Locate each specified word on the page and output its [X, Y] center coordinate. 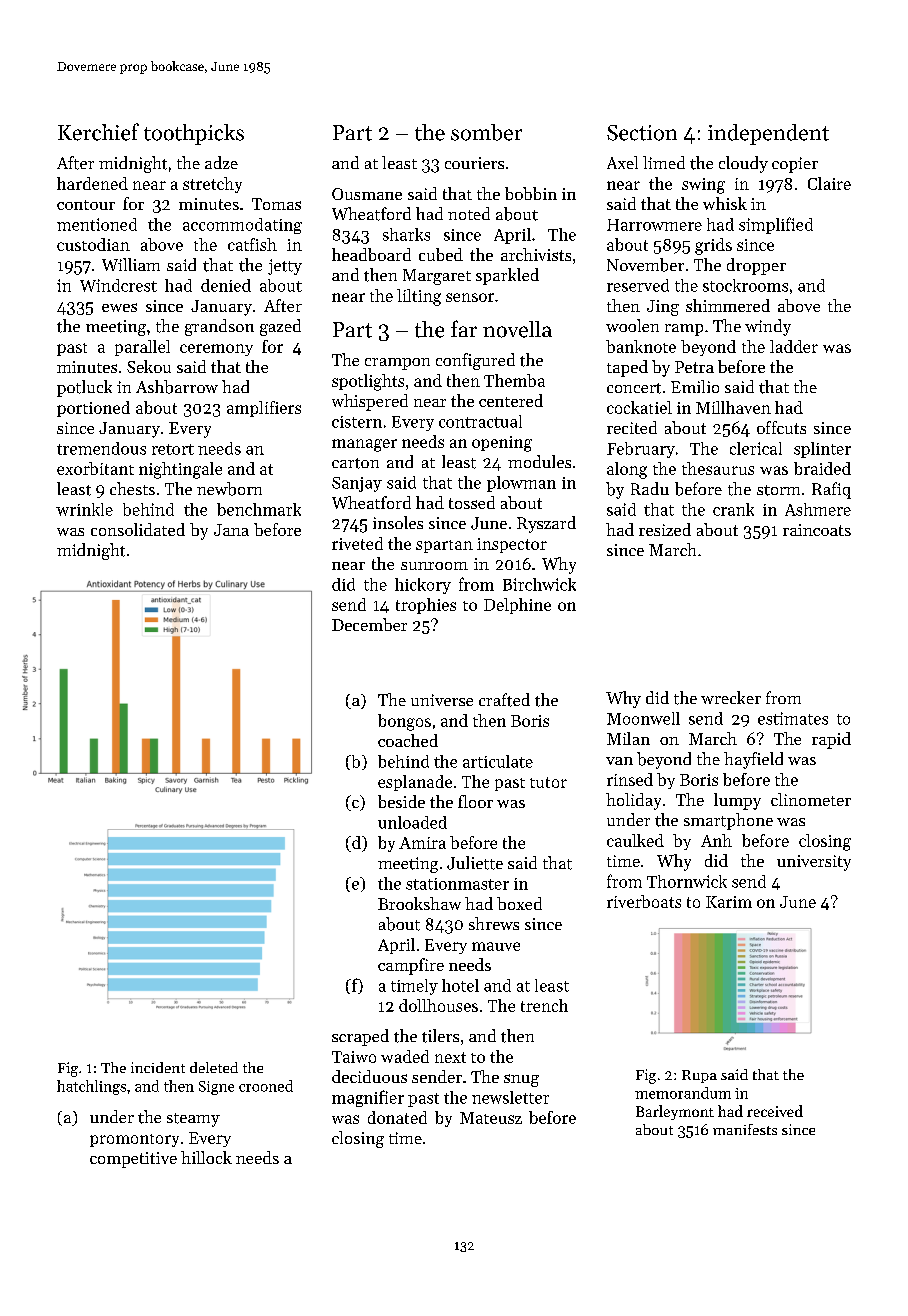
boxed [519, 903]
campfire [411, 966]
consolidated [138, 529]
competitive [133, 1160]
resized [665, 529]
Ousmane [367, 194]
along [627, 470]
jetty [285, 267]
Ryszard [546, 524]
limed [664, 162]
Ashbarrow [177, 387]
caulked [635, 840]
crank [733, 509]
